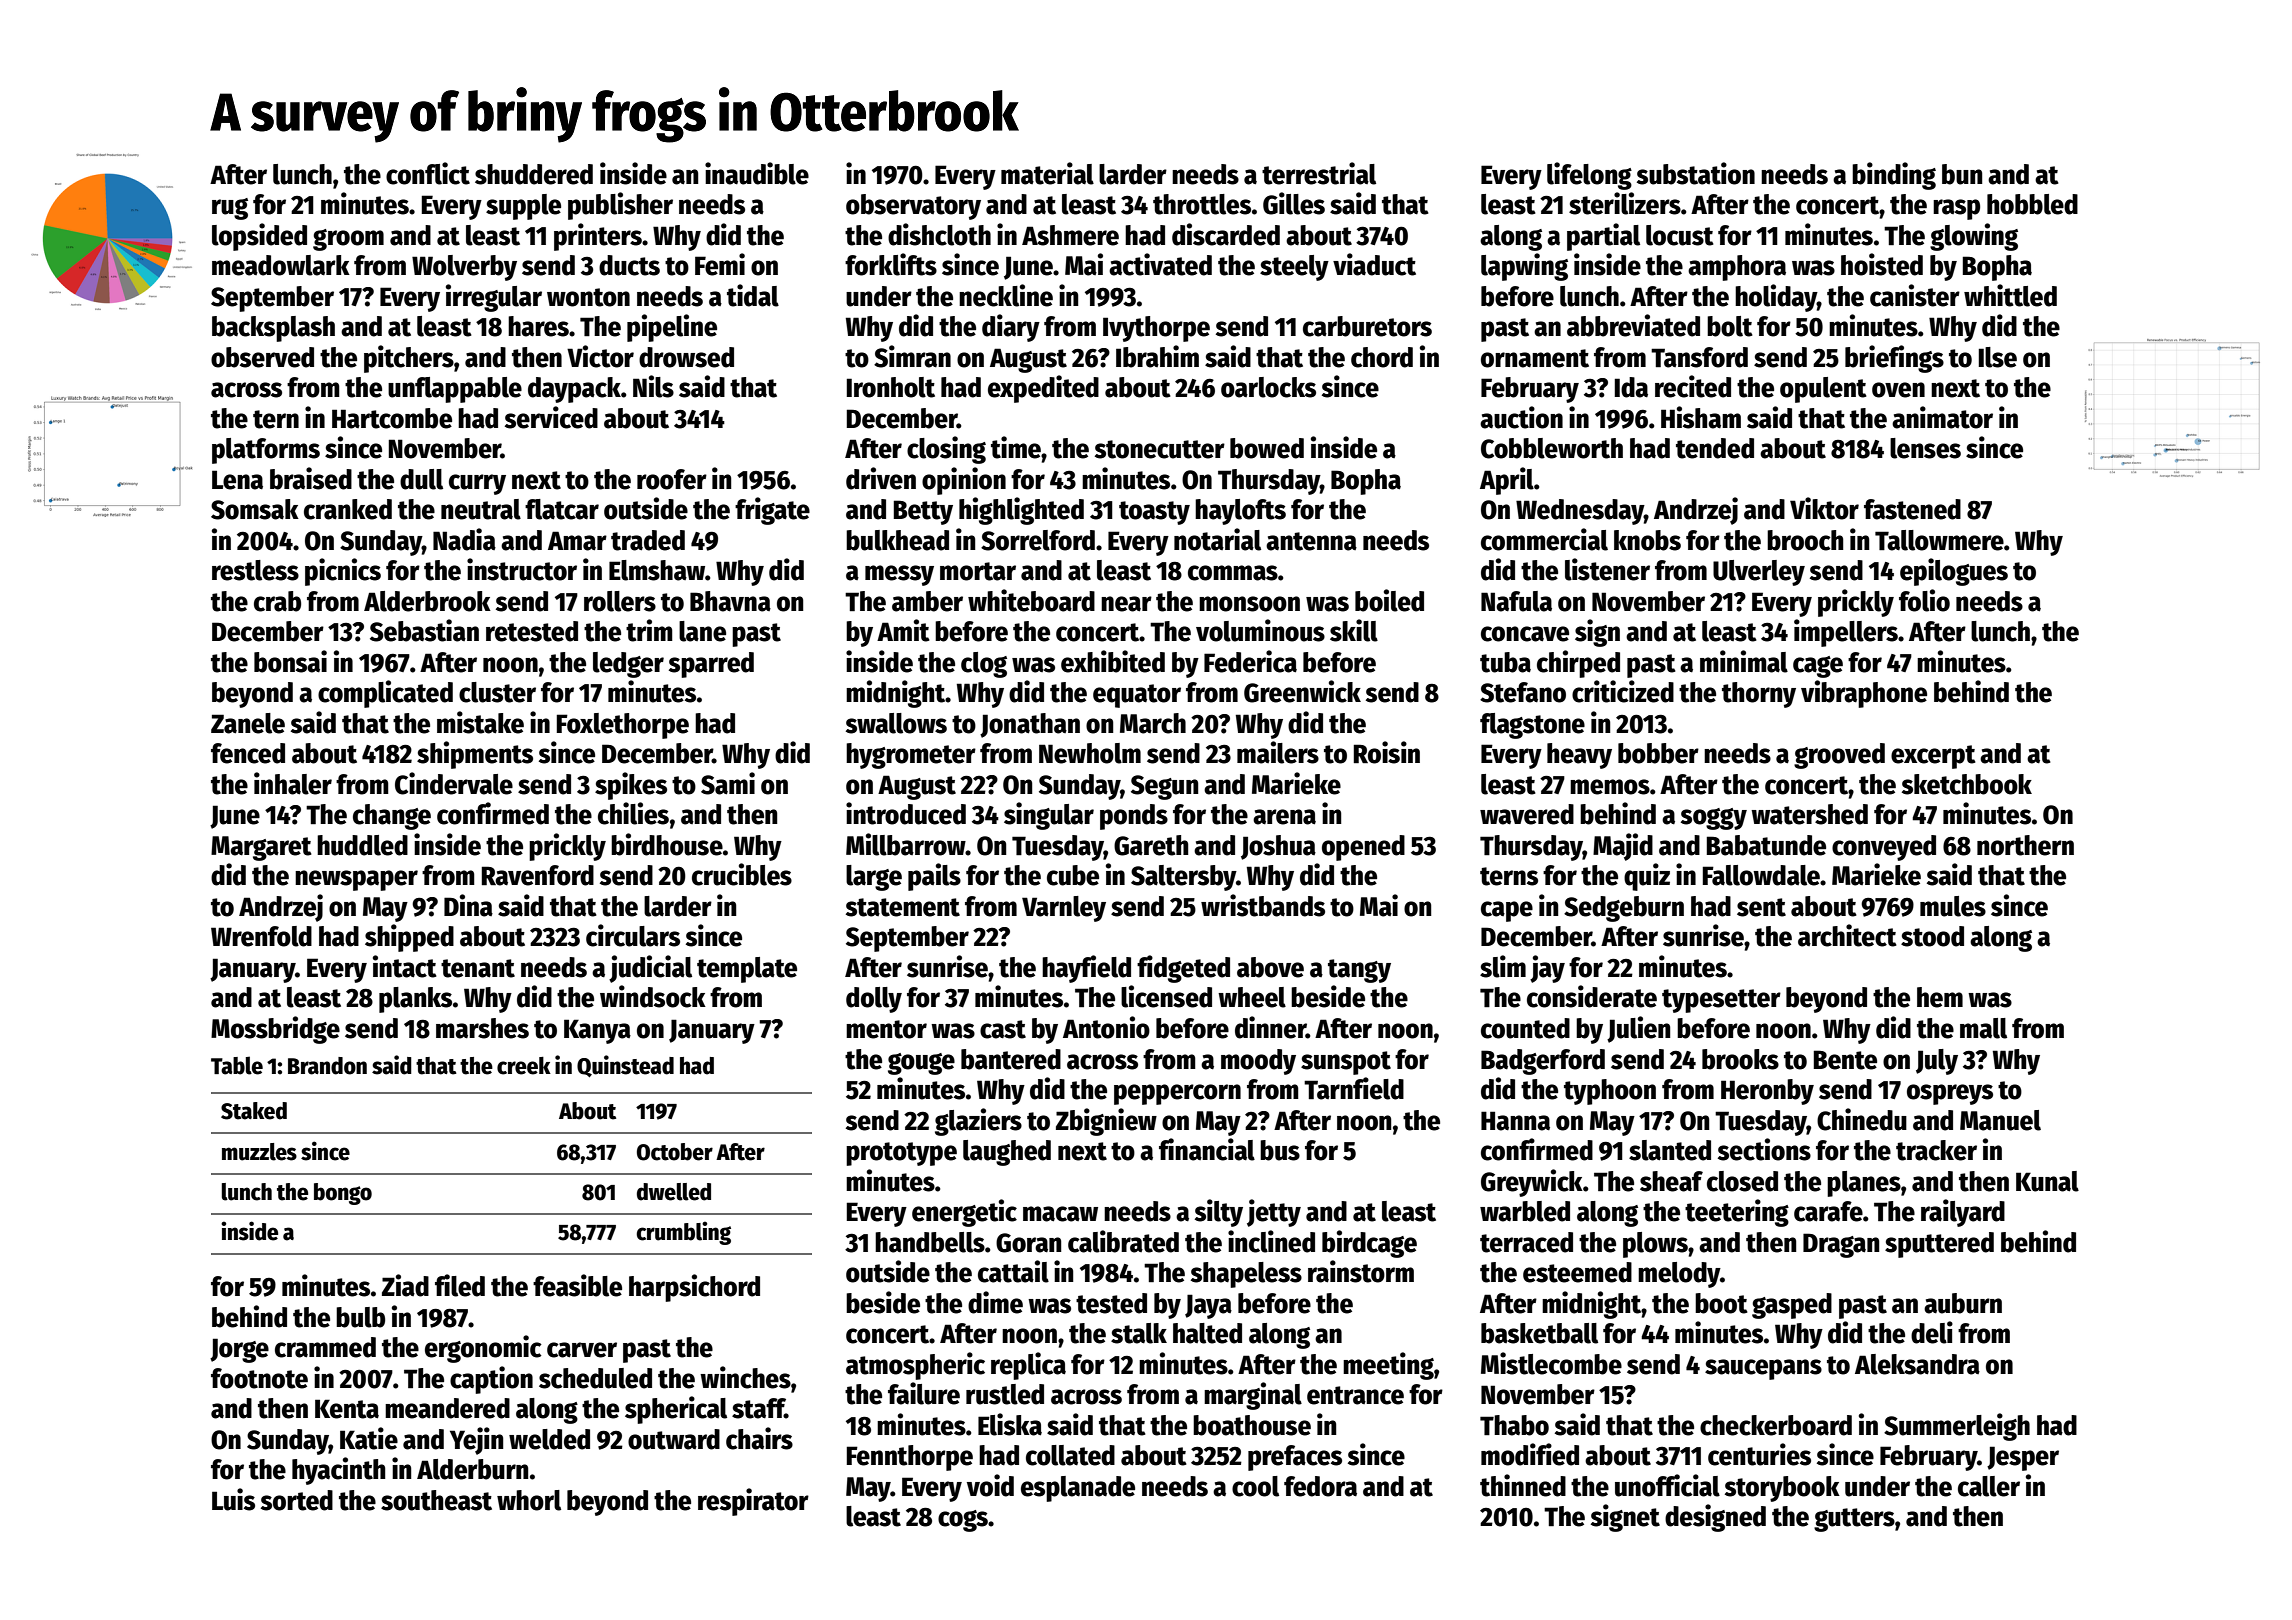 Image resolution: width=2292 pixels, height=1620 pixels. What do you see at coordinates (472, 1469) in the image?
I see `Alderburn` at bounding box center [472, 1469].
